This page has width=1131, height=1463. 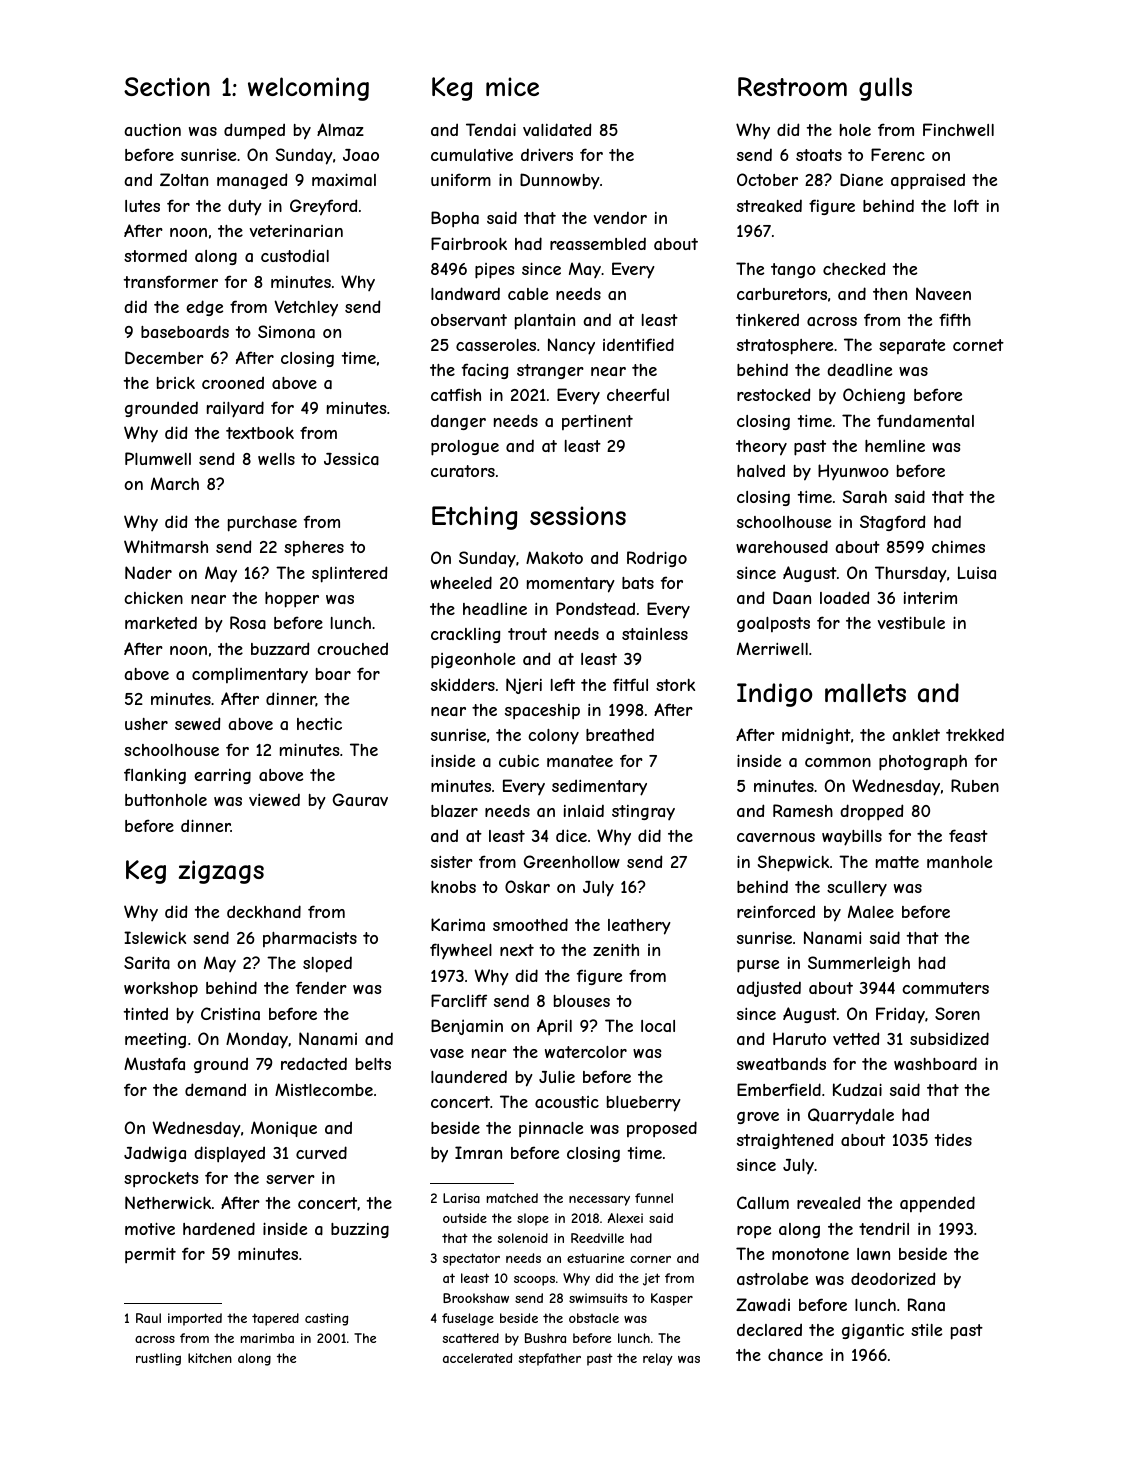 What do you see at coordinates (803, 810) in the page?
I see `Ramesh` at bounding box center [803, 810].
